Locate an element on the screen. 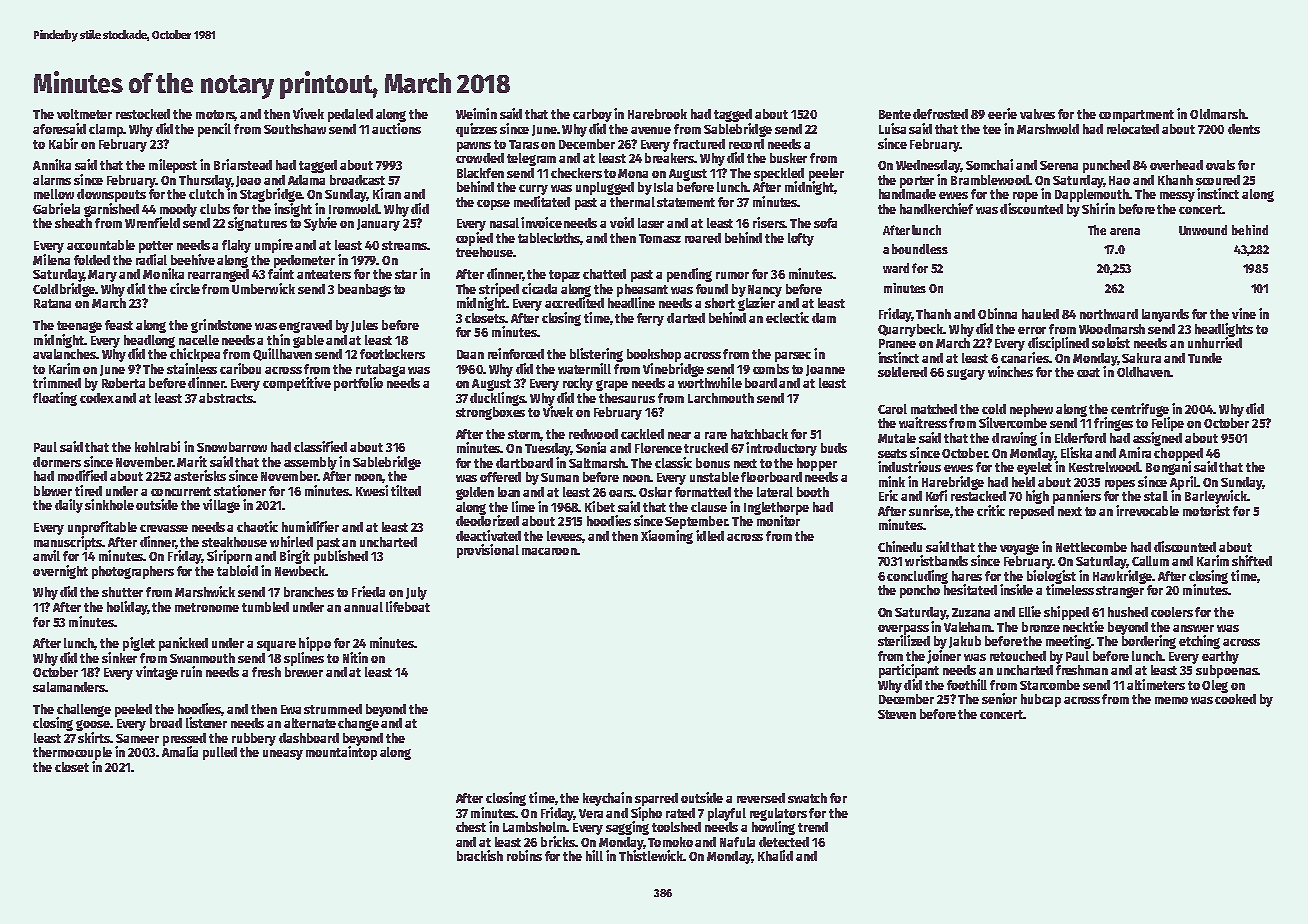  shifted is located at coordinates (1252, 560).
